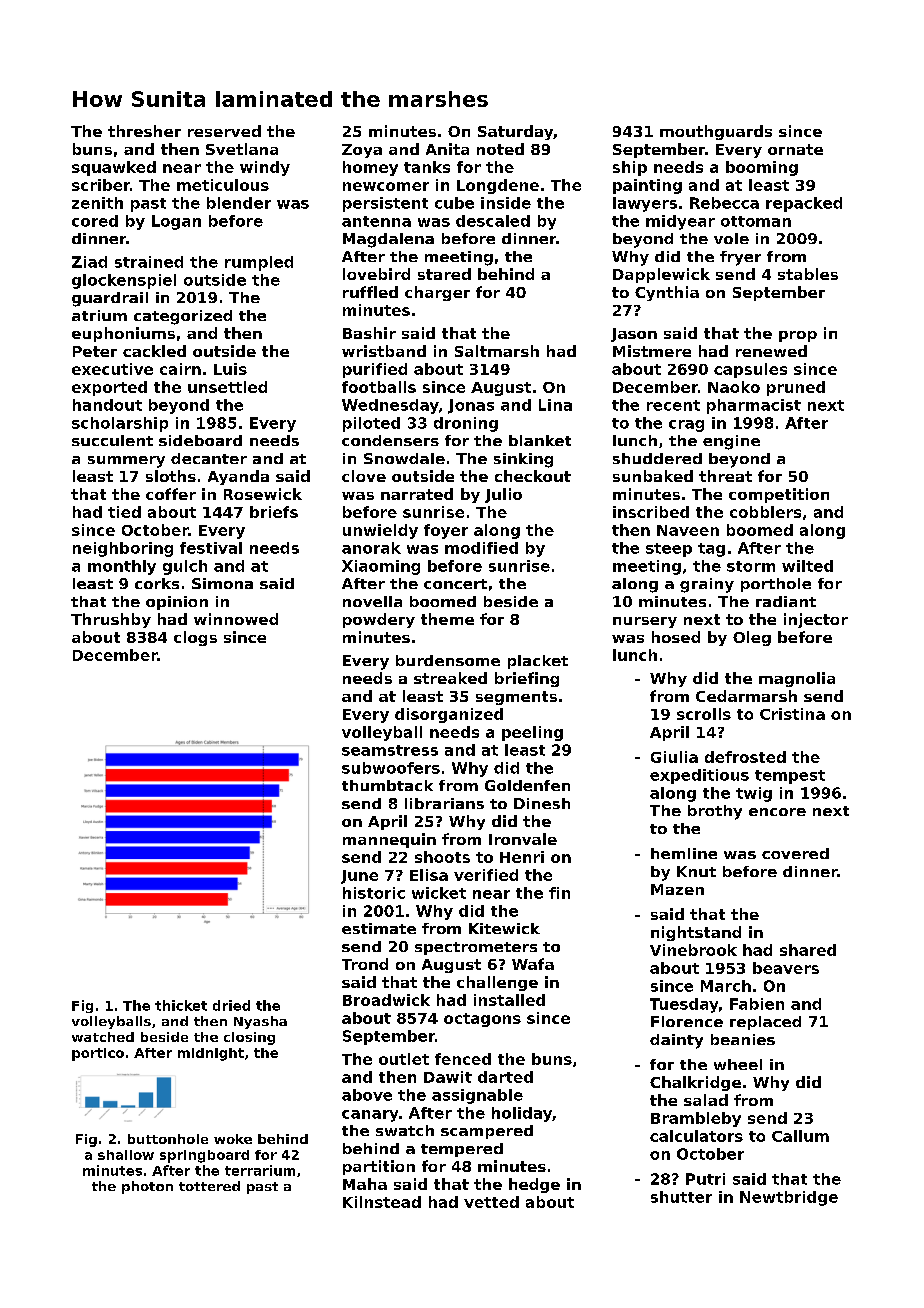 This screenshot has height=1308, width=924. I want to click on Kilnstead, so click(382, 1202).
